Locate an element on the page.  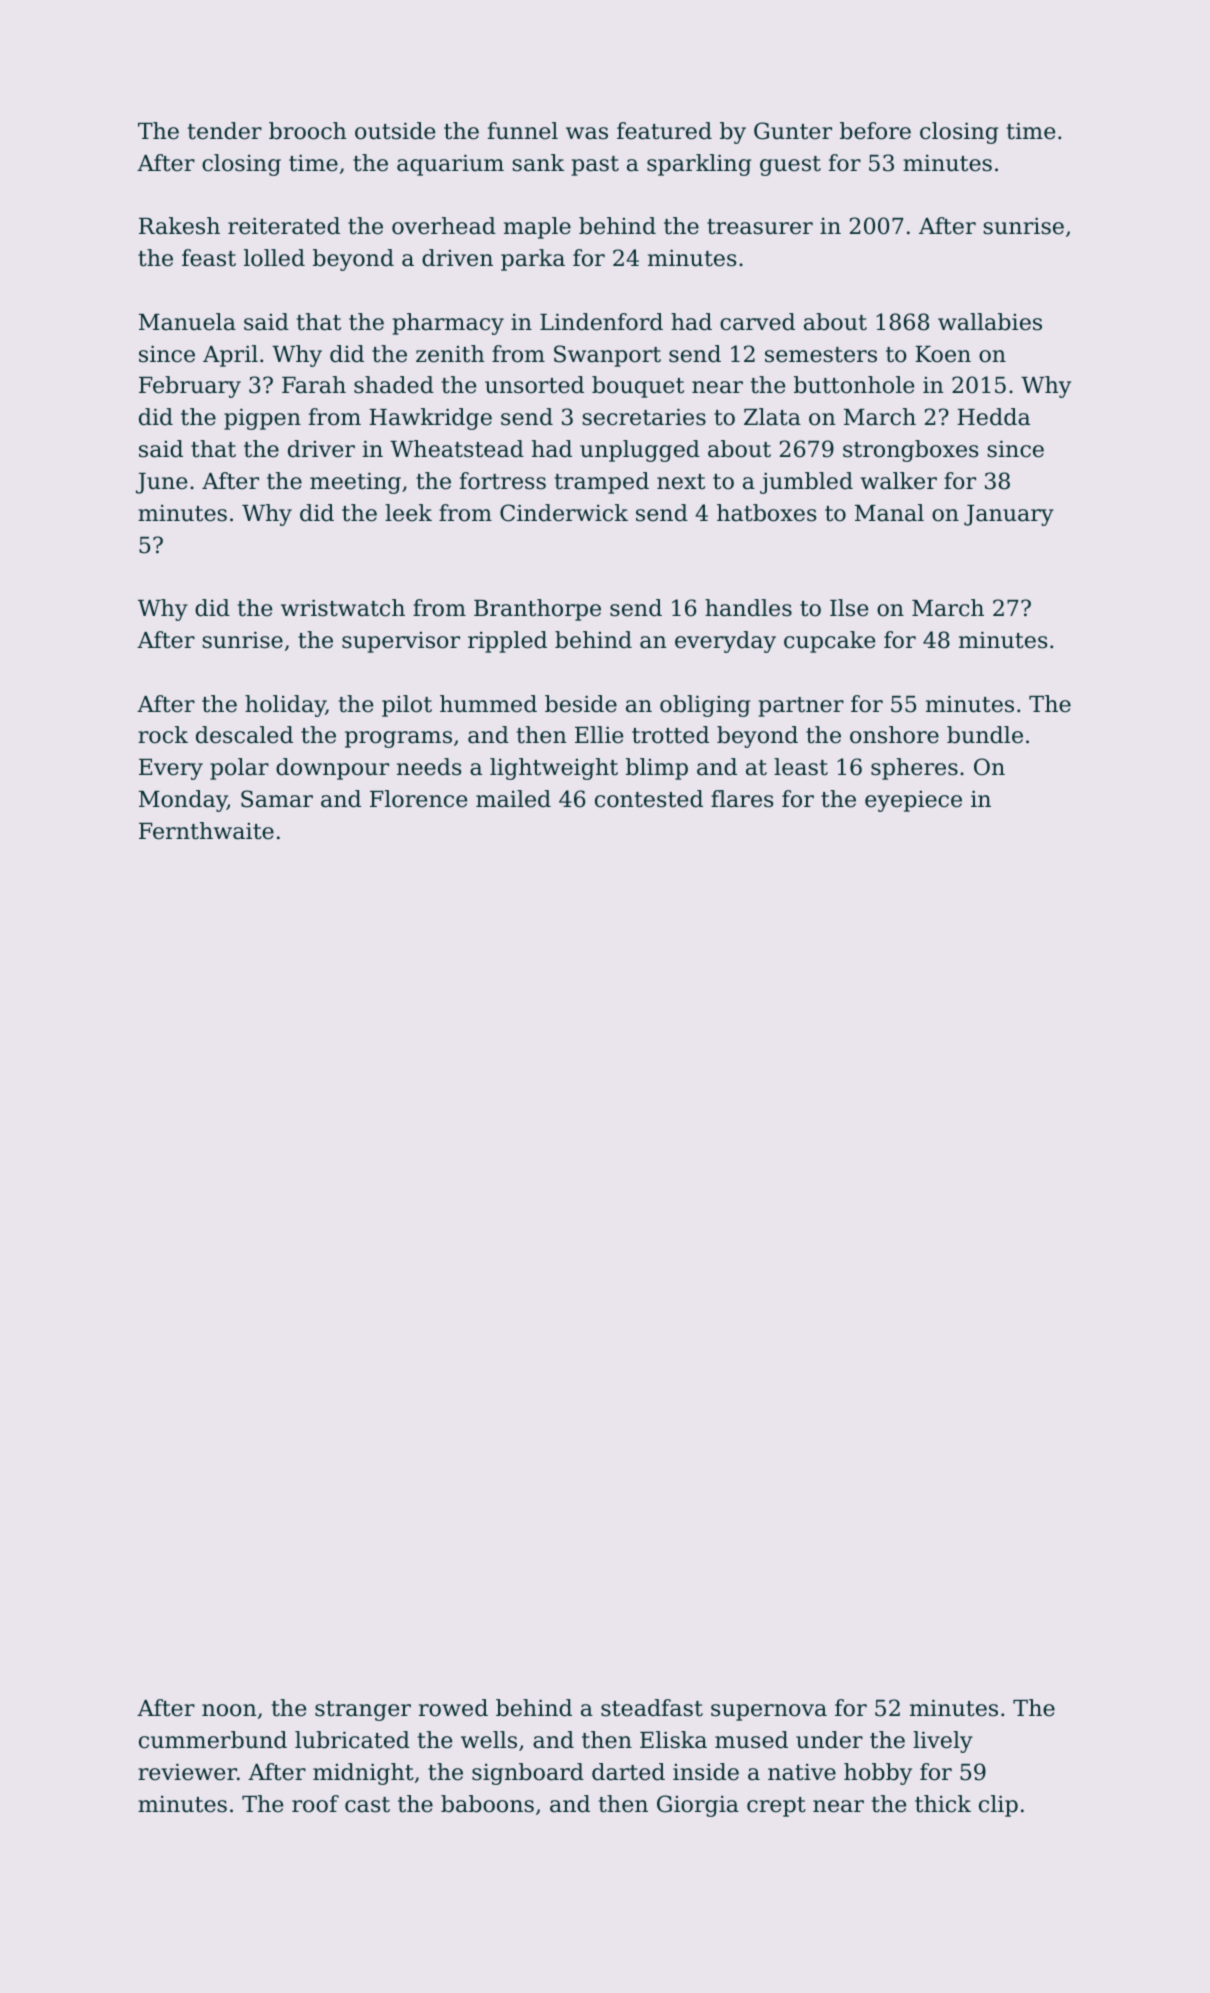
eyepiece is located at coordinates (913, 801).
